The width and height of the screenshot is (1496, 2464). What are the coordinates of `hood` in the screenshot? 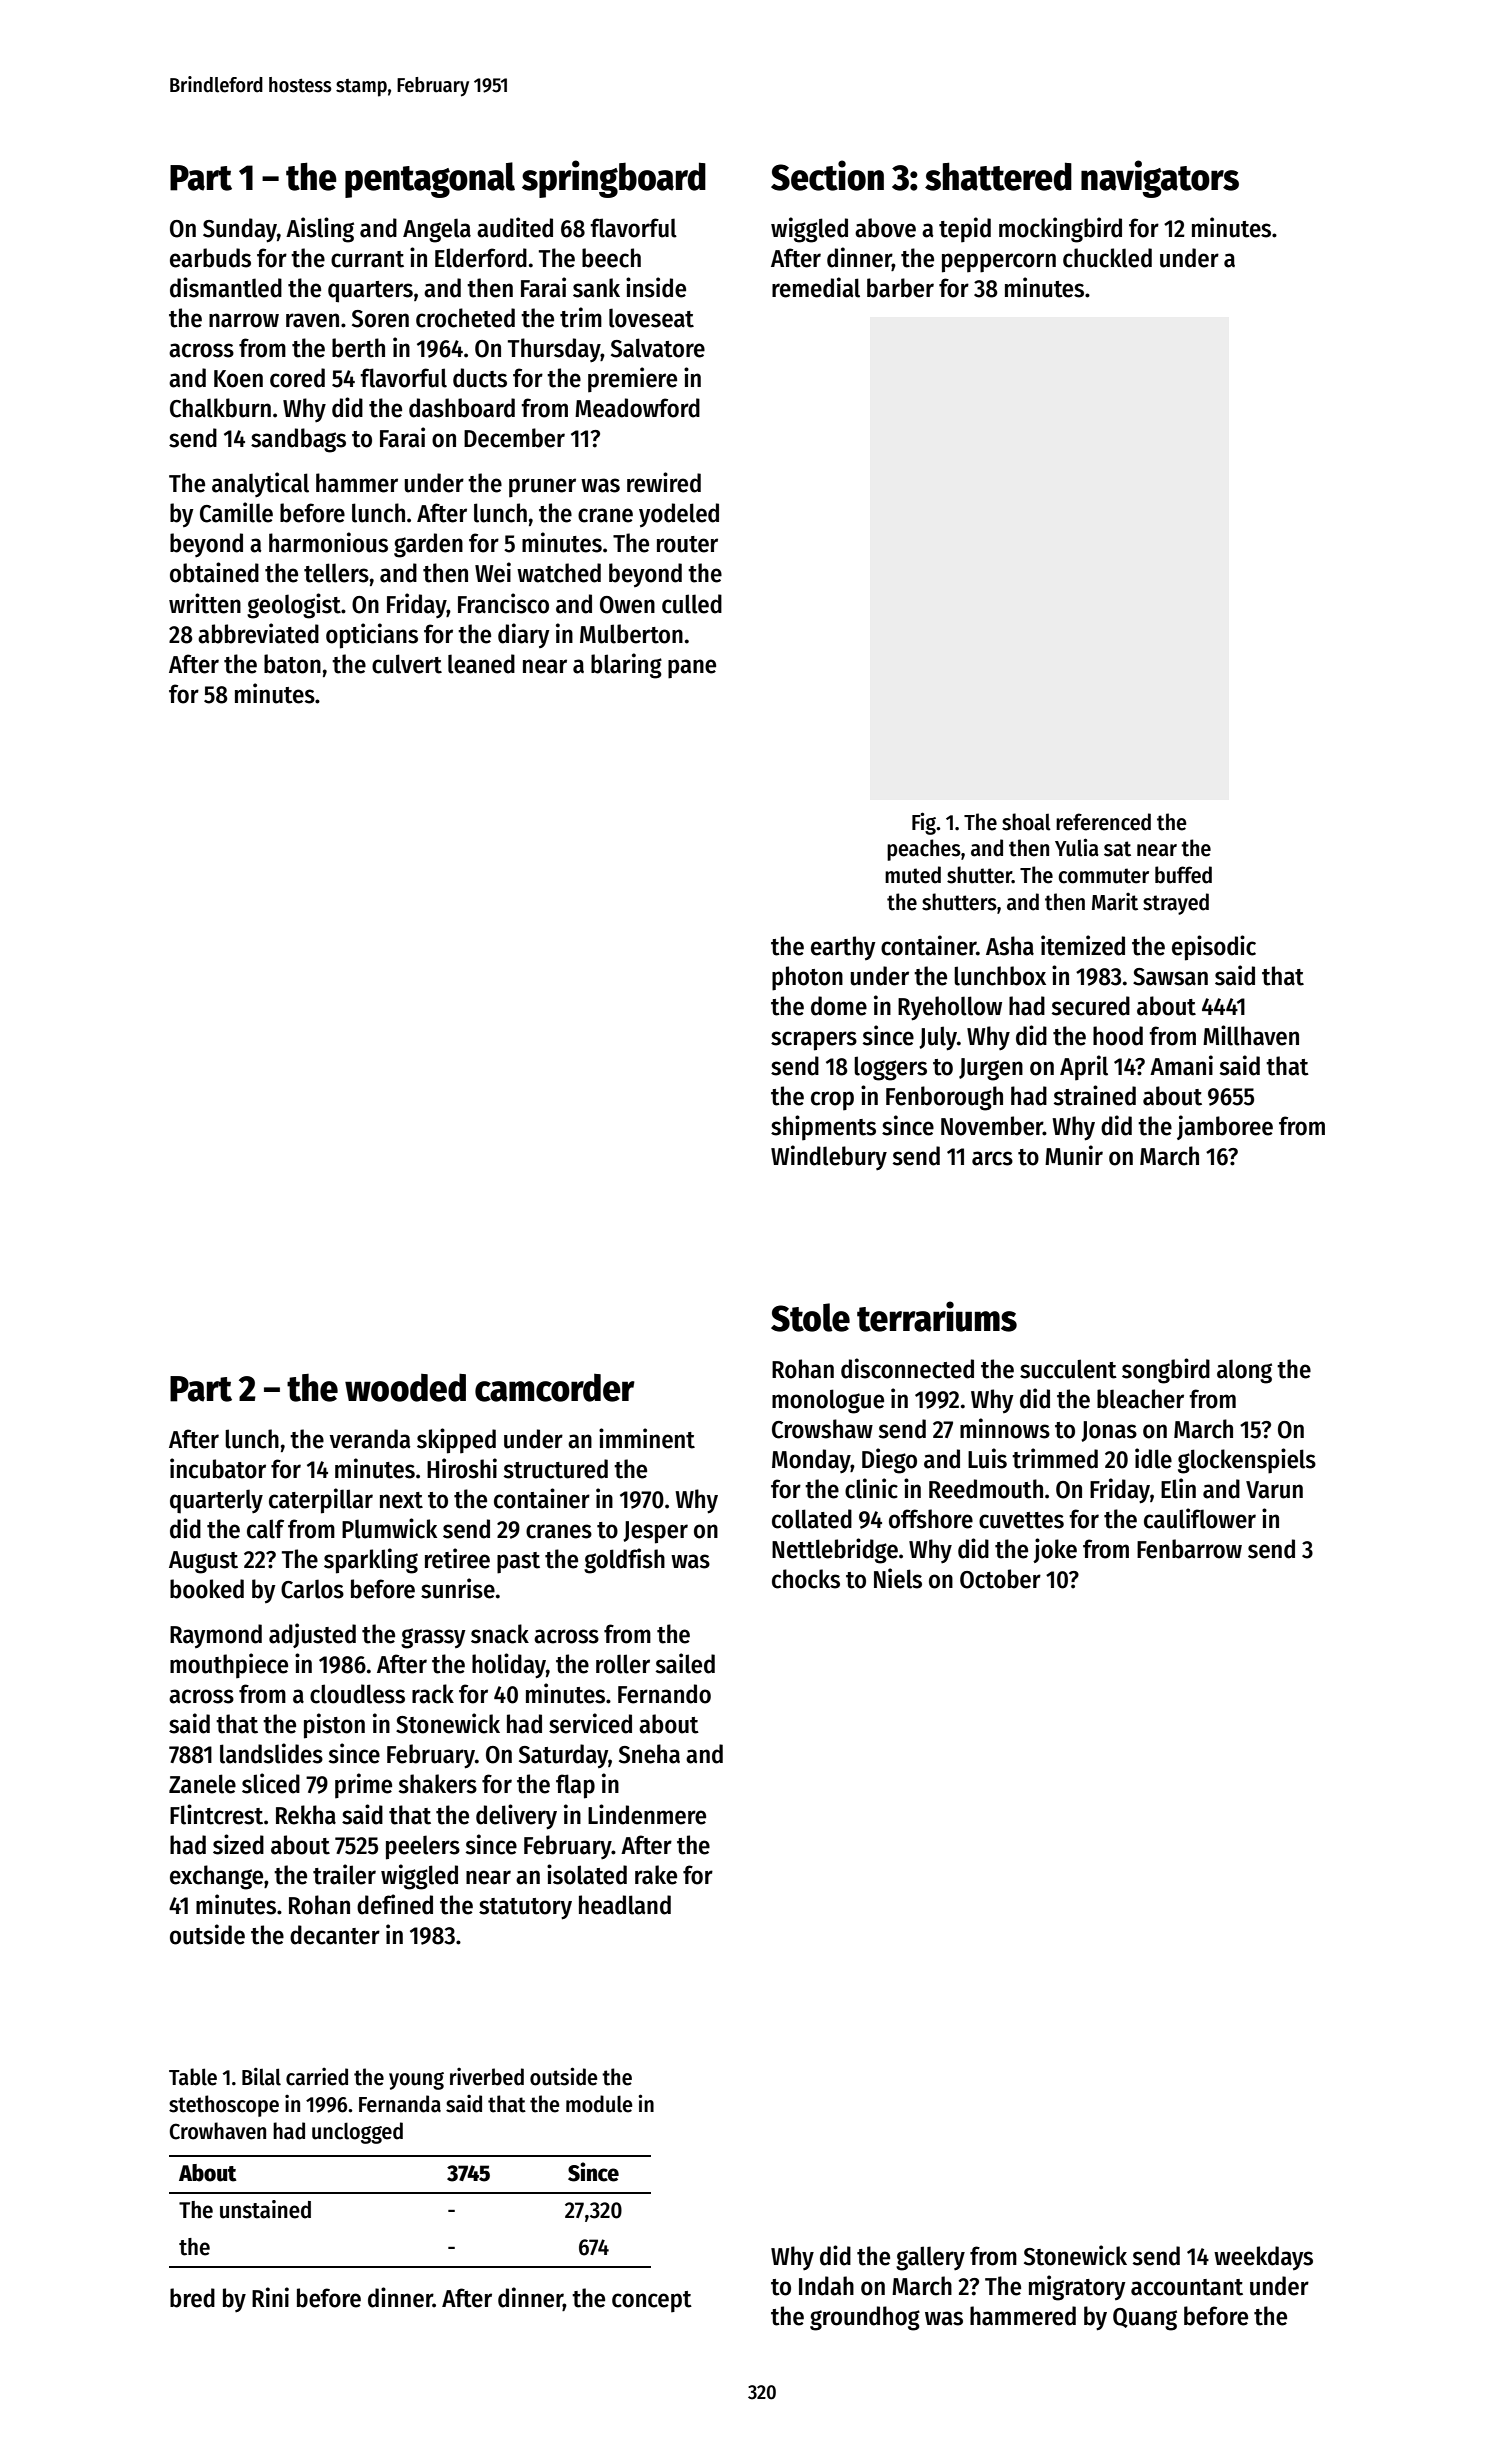 It's located at (1118, 1036).
